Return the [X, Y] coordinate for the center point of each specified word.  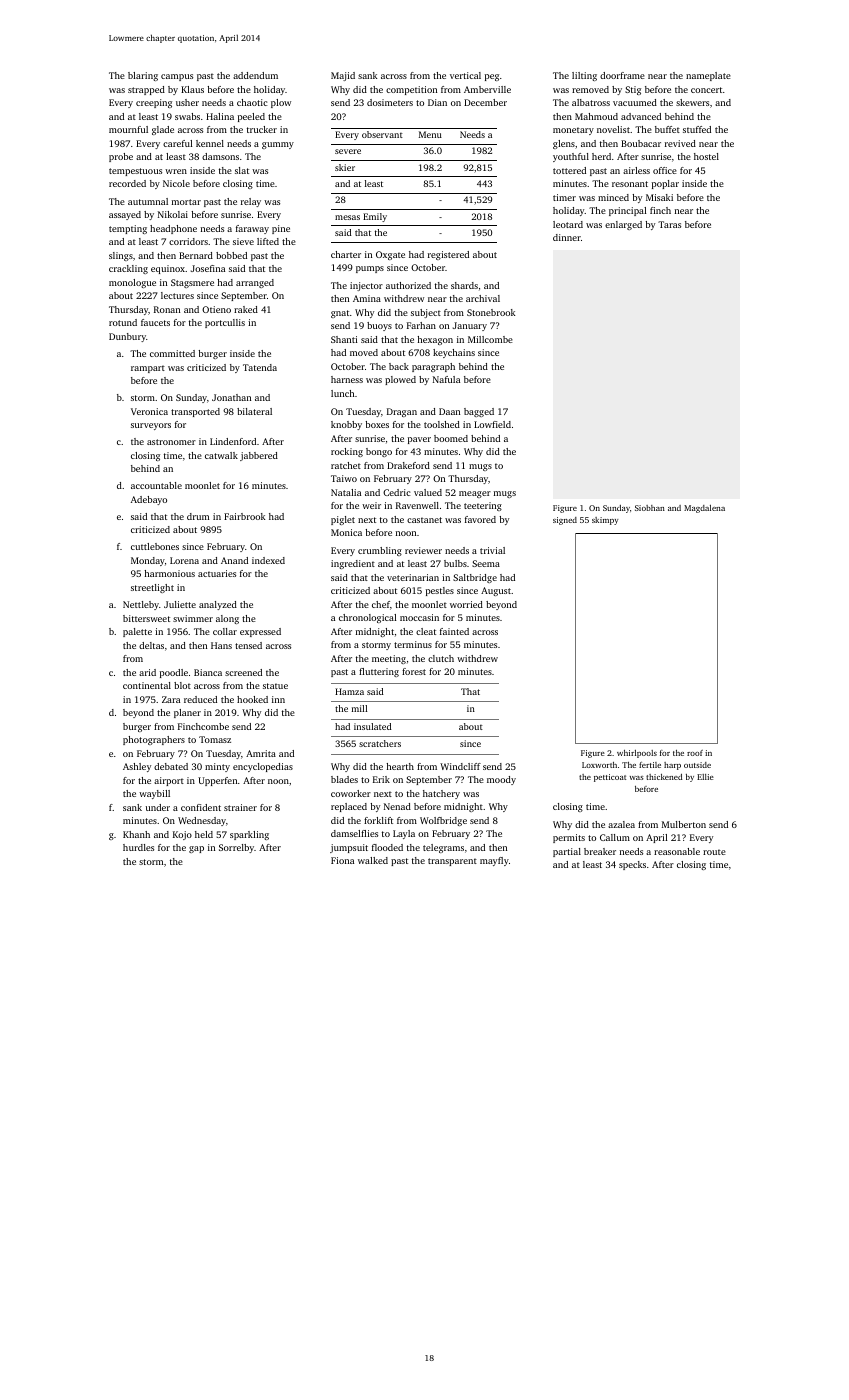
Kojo [182, 835]
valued [428, 492]
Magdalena [704, 509]
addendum [255, 75]
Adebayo [149, 500]
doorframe [622, 75]
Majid [343, 76]
